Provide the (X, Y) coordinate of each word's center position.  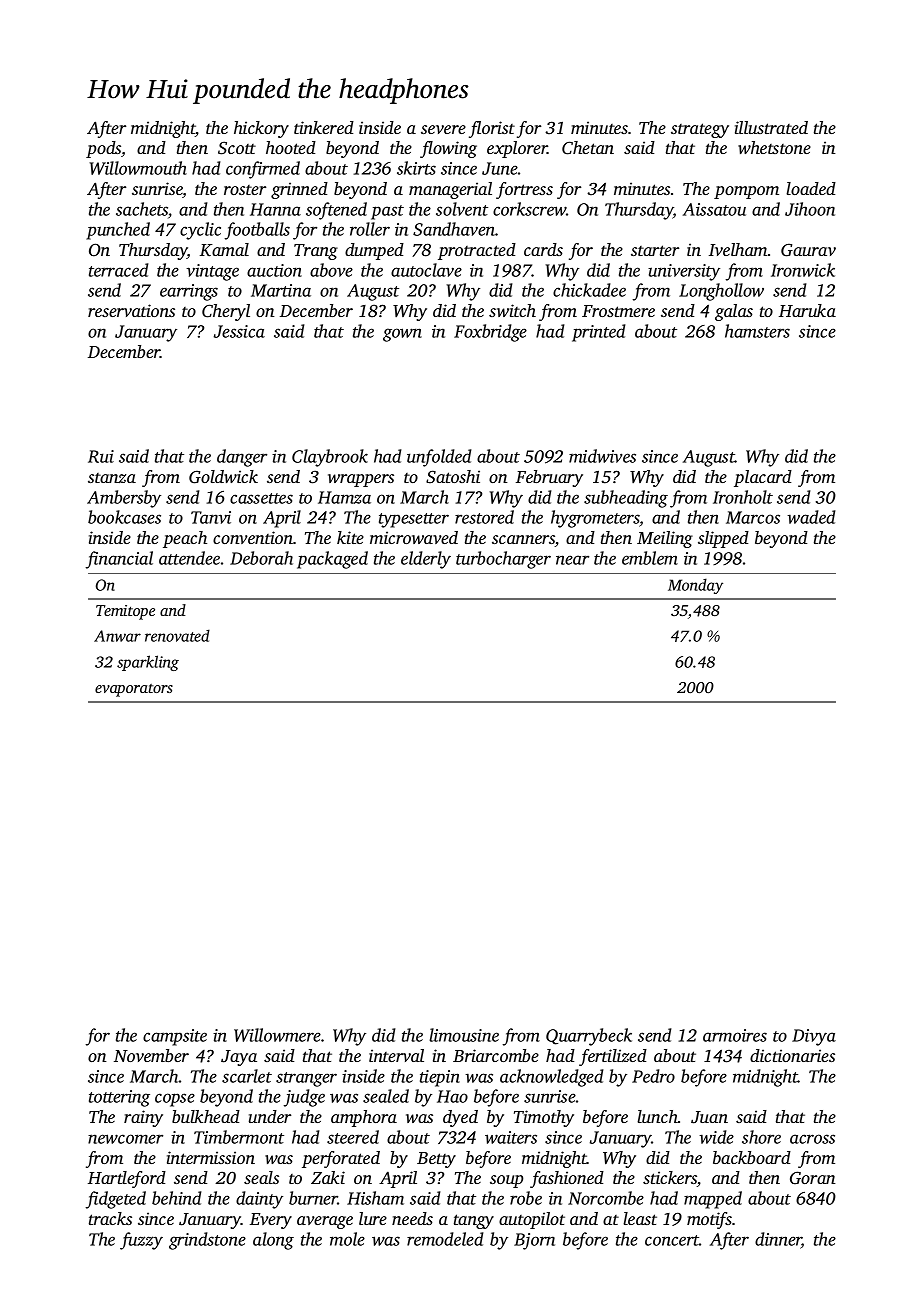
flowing (448, 149)
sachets (142, 209)
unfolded (439, 458)
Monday (695, 586)
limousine (464, 1035)
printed (599, 333)
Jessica (239, 331)
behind (177, 1198)
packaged (332, 560)
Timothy (544, 1118)
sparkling (148, 663)
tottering (119, 1098)
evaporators (134, 690)
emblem (650, 558)
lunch (657, 1116)
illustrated (771, 127)
